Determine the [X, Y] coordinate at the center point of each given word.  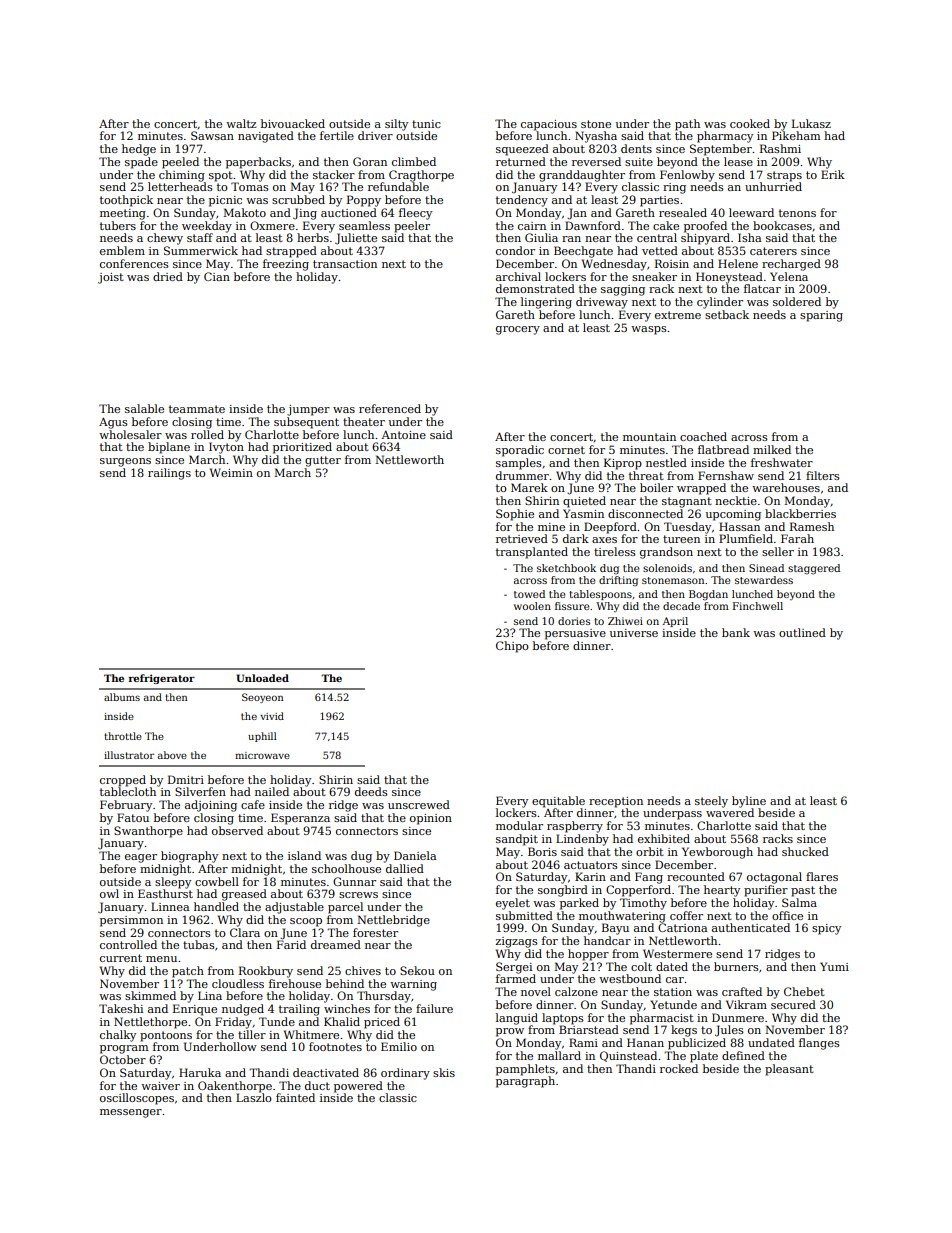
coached [703, 436]
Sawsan [212, 135]
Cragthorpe [421, 176]
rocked [679, 1068]
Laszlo [254, 1097]
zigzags [517, 942]
